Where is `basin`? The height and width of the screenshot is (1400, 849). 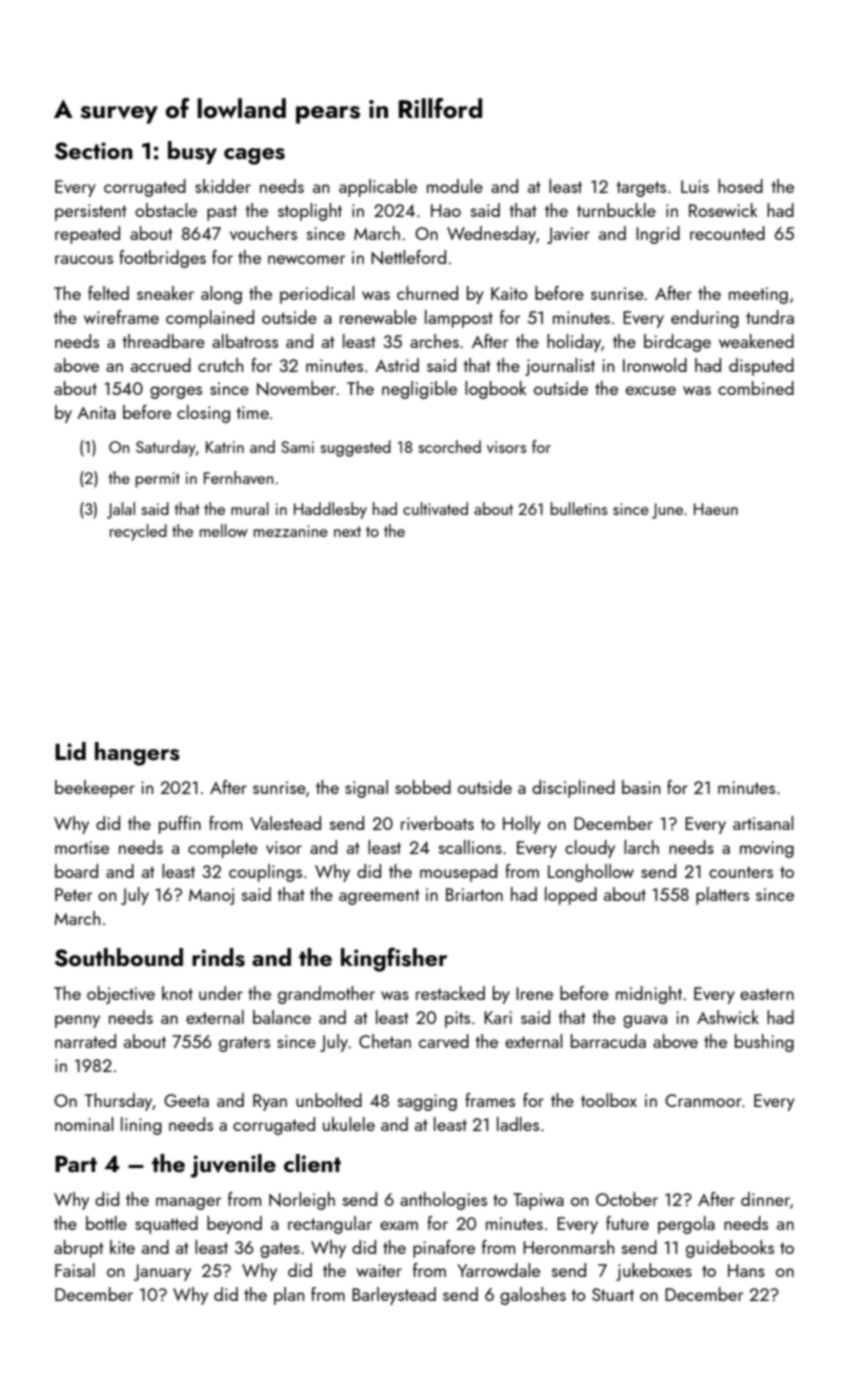 basin is located at coordinates (641, 787).
